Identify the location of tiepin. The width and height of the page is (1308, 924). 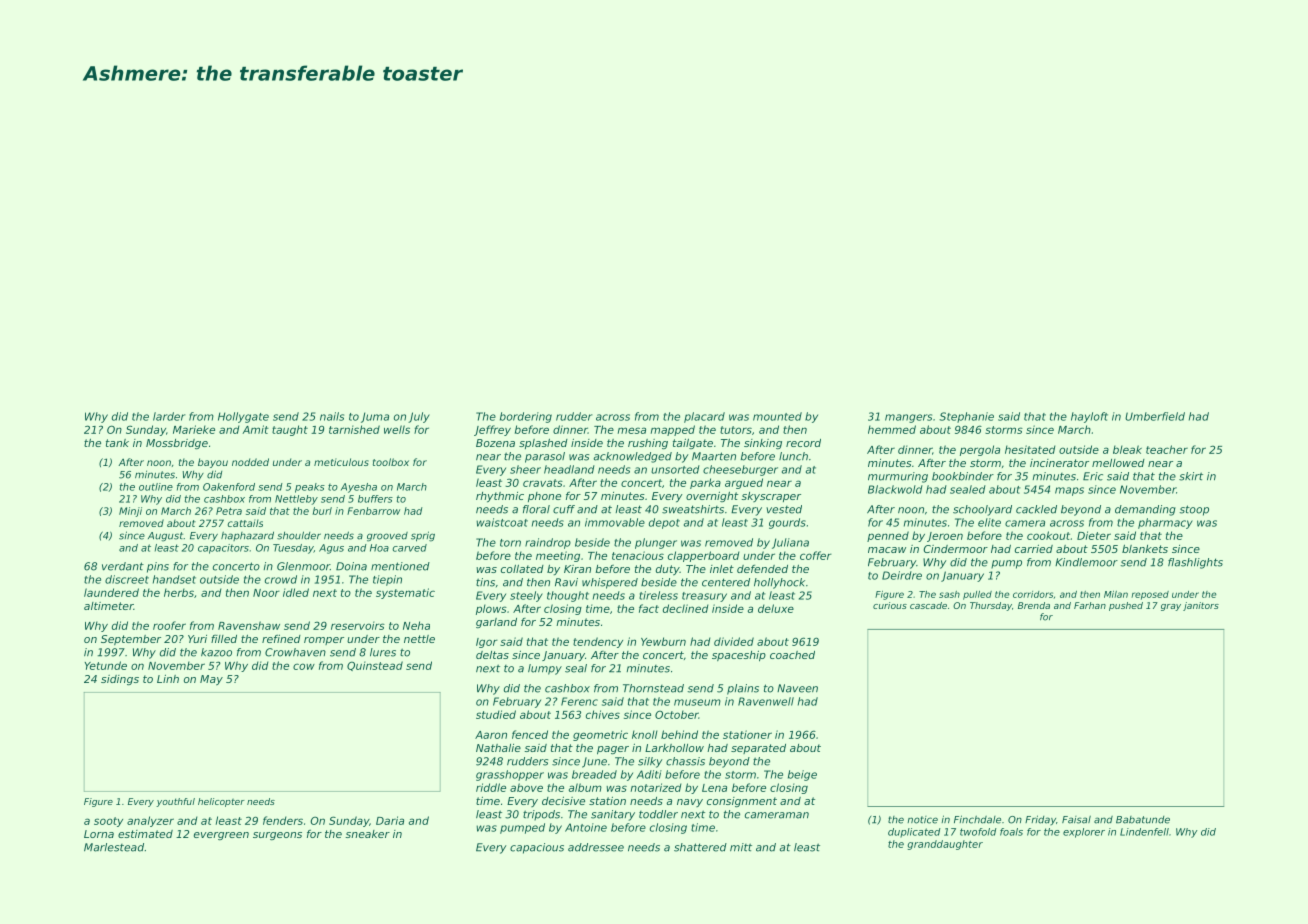
(387, 580).
